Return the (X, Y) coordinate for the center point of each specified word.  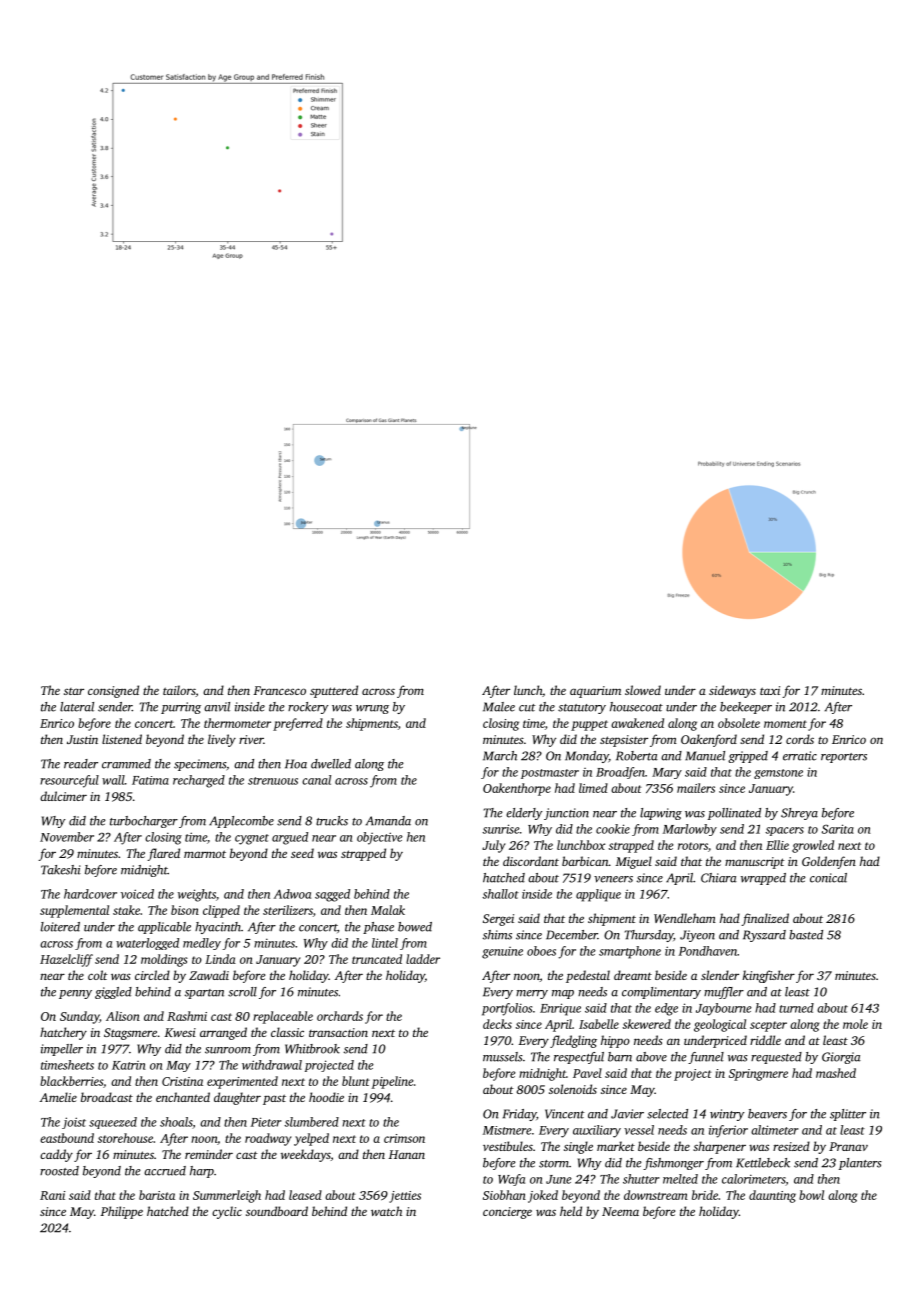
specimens (200, 765)
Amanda (388, 821)
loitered (60, 927)
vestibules (508, 1146)
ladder (423, 959)
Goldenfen (829, 862)
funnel (706, 1058)
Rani (52, 1195)
